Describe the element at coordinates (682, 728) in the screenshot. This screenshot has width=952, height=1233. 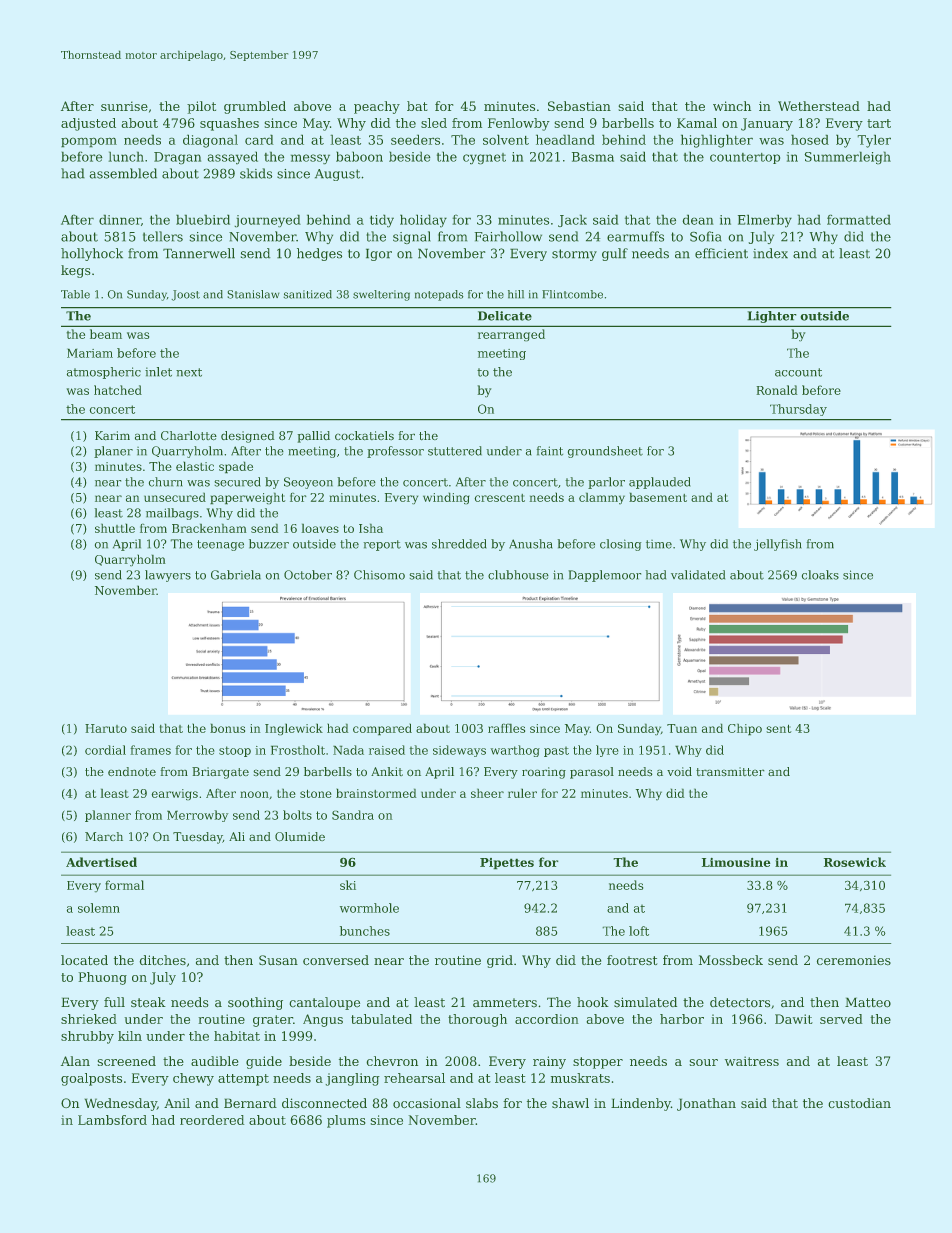
I see `Tuan` at that location.
